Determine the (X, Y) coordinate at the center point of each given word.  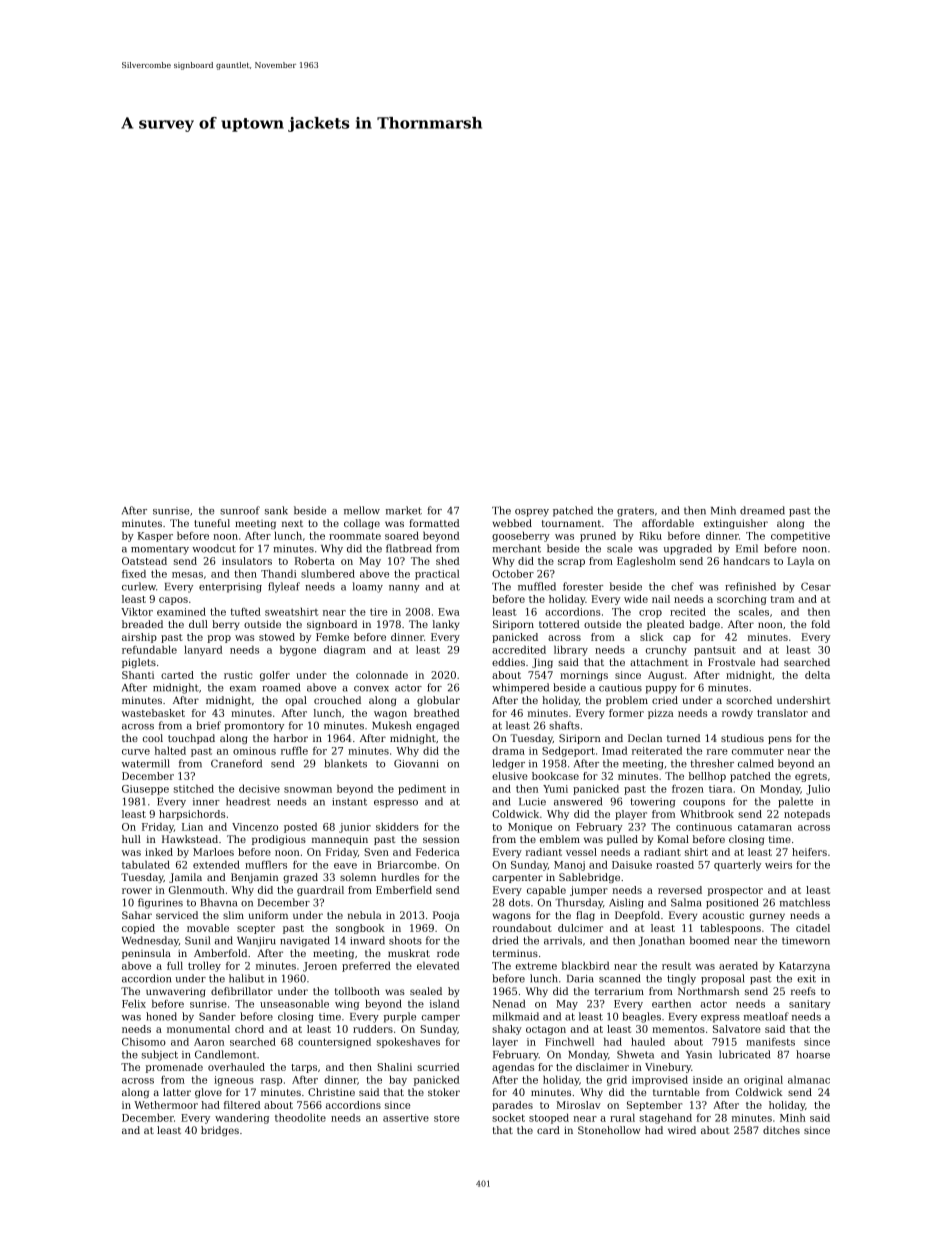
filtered (242, 1105)
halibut (247, 978)
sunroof (240, 510)
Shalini (394, 1067)
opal (296, 701)
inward (367, 940)
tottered (559, 624)
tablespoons (730, 929)
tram (782, 599)
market (404, 510)
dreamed (762, 510)
